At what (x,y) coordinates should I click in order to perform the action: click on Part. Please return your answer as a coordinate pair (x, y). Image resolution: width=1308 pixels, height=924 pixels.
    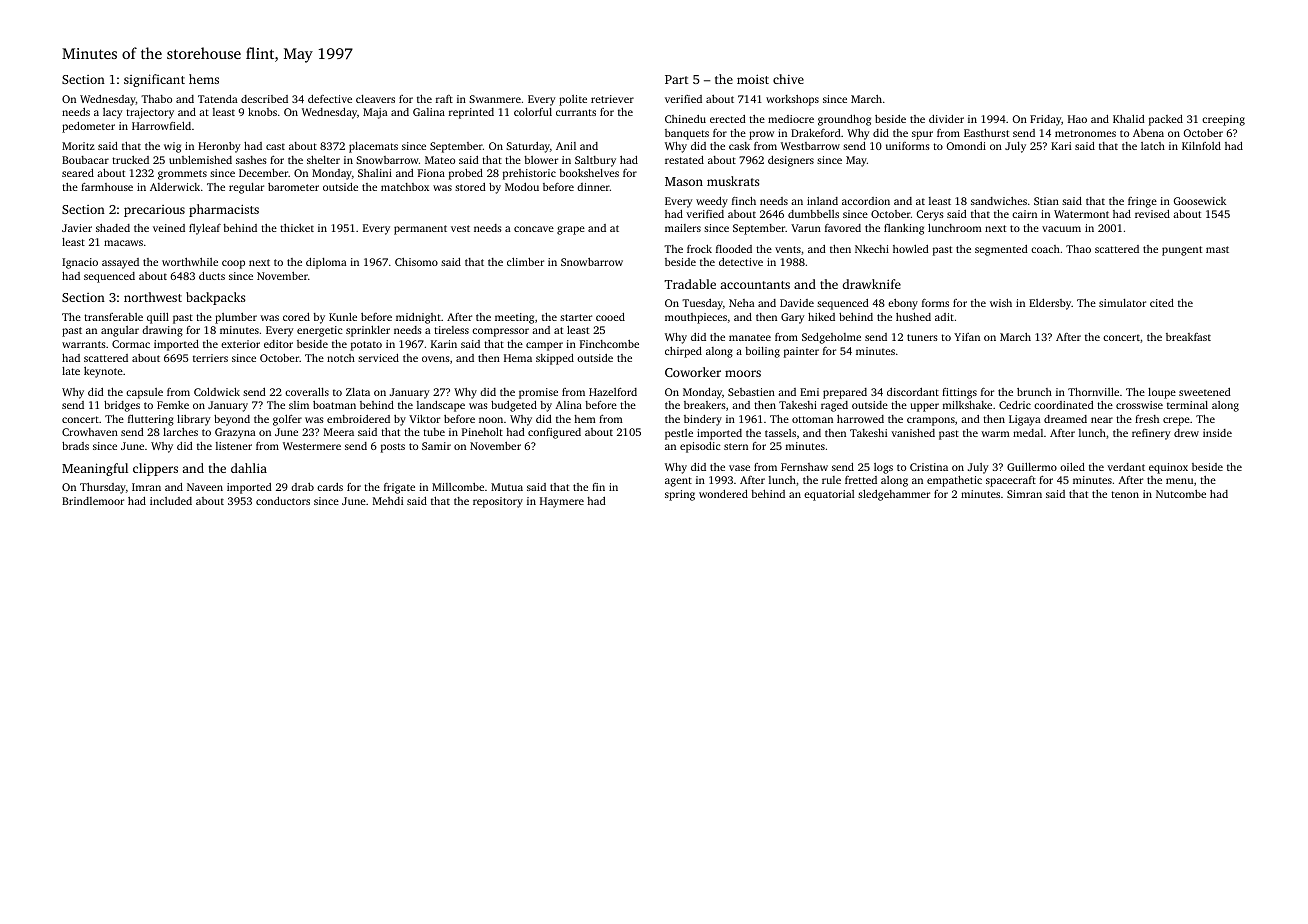
    Looking at the image, I should click on (676, 79).
